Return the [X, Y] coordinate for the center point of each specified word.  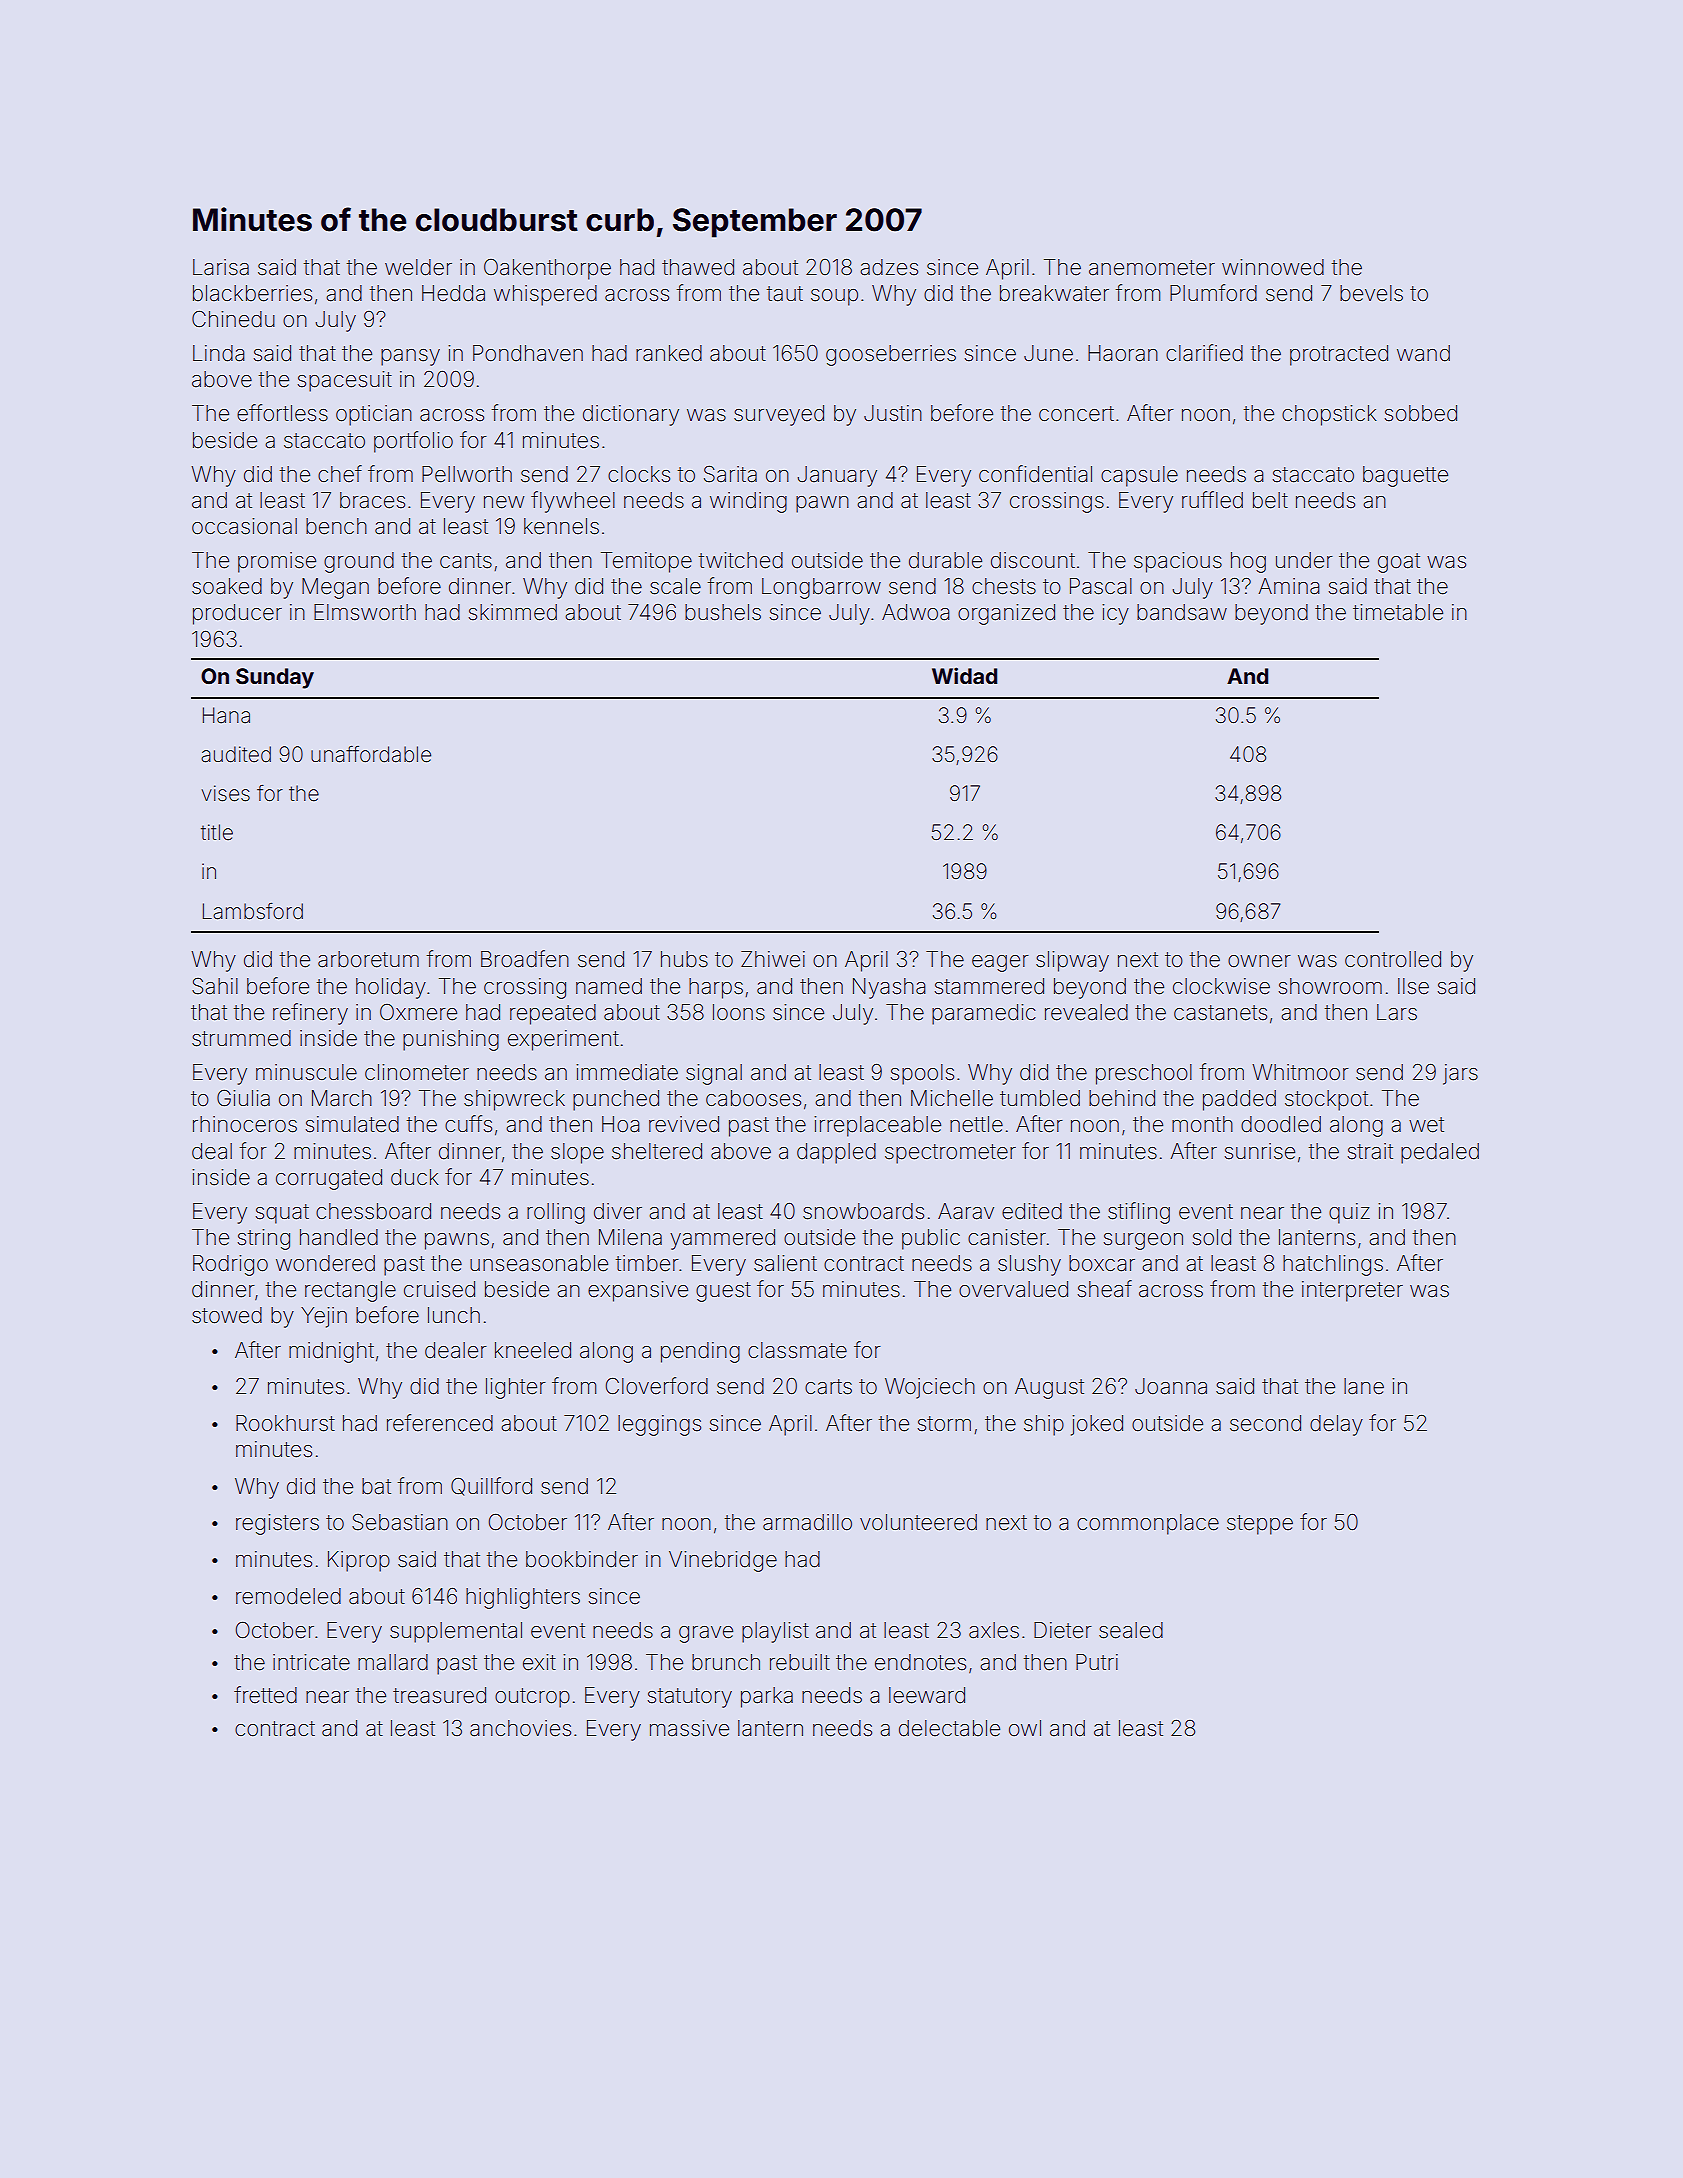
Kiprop [359, 1561]
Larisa [221, 267]
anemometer [1152, 268]
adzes [889, 267]
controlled [1393, 959]
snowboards [863, 1211]
